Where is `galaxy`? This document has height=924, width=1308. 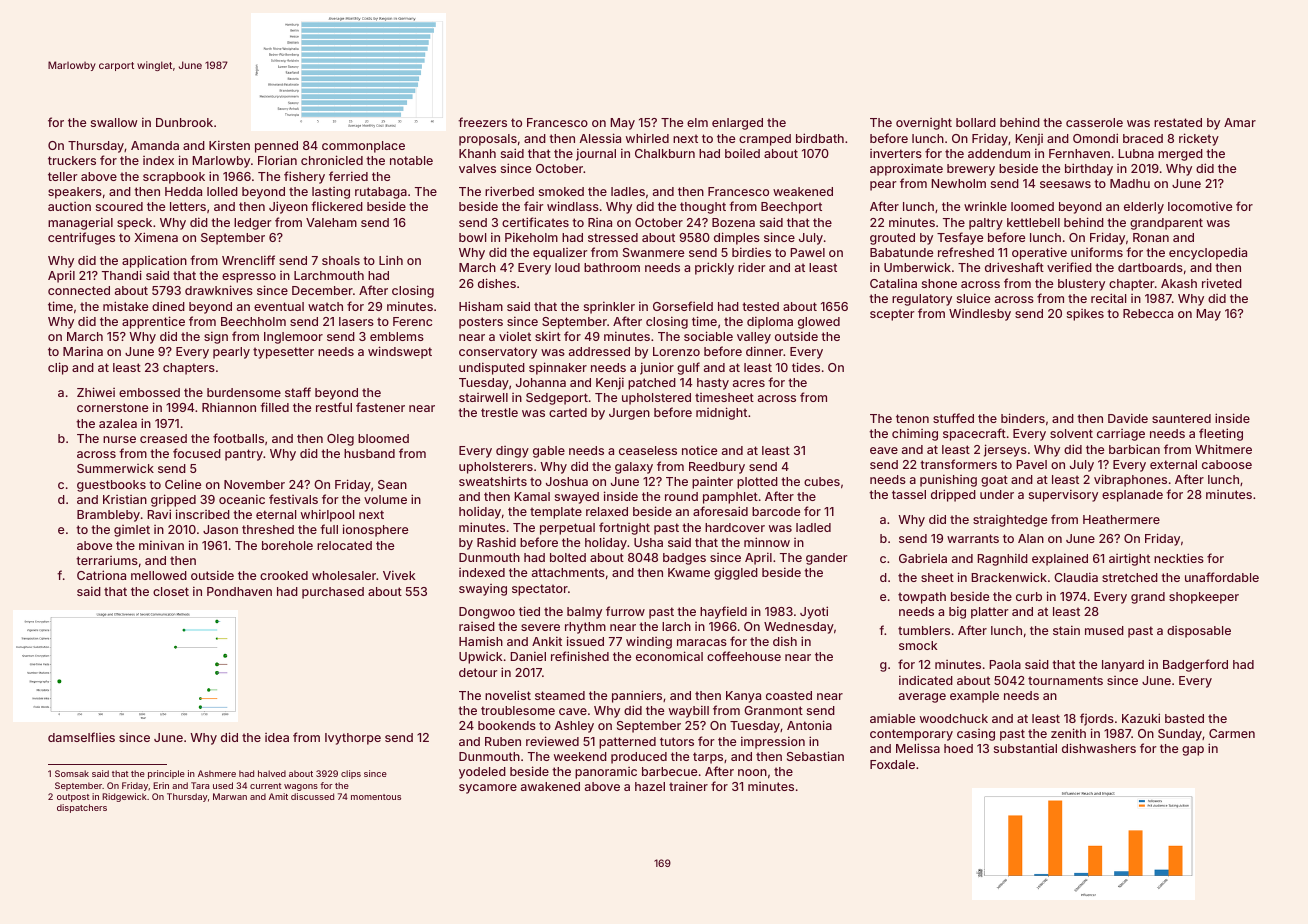
galaxy is located at coordinates (634, 468).
